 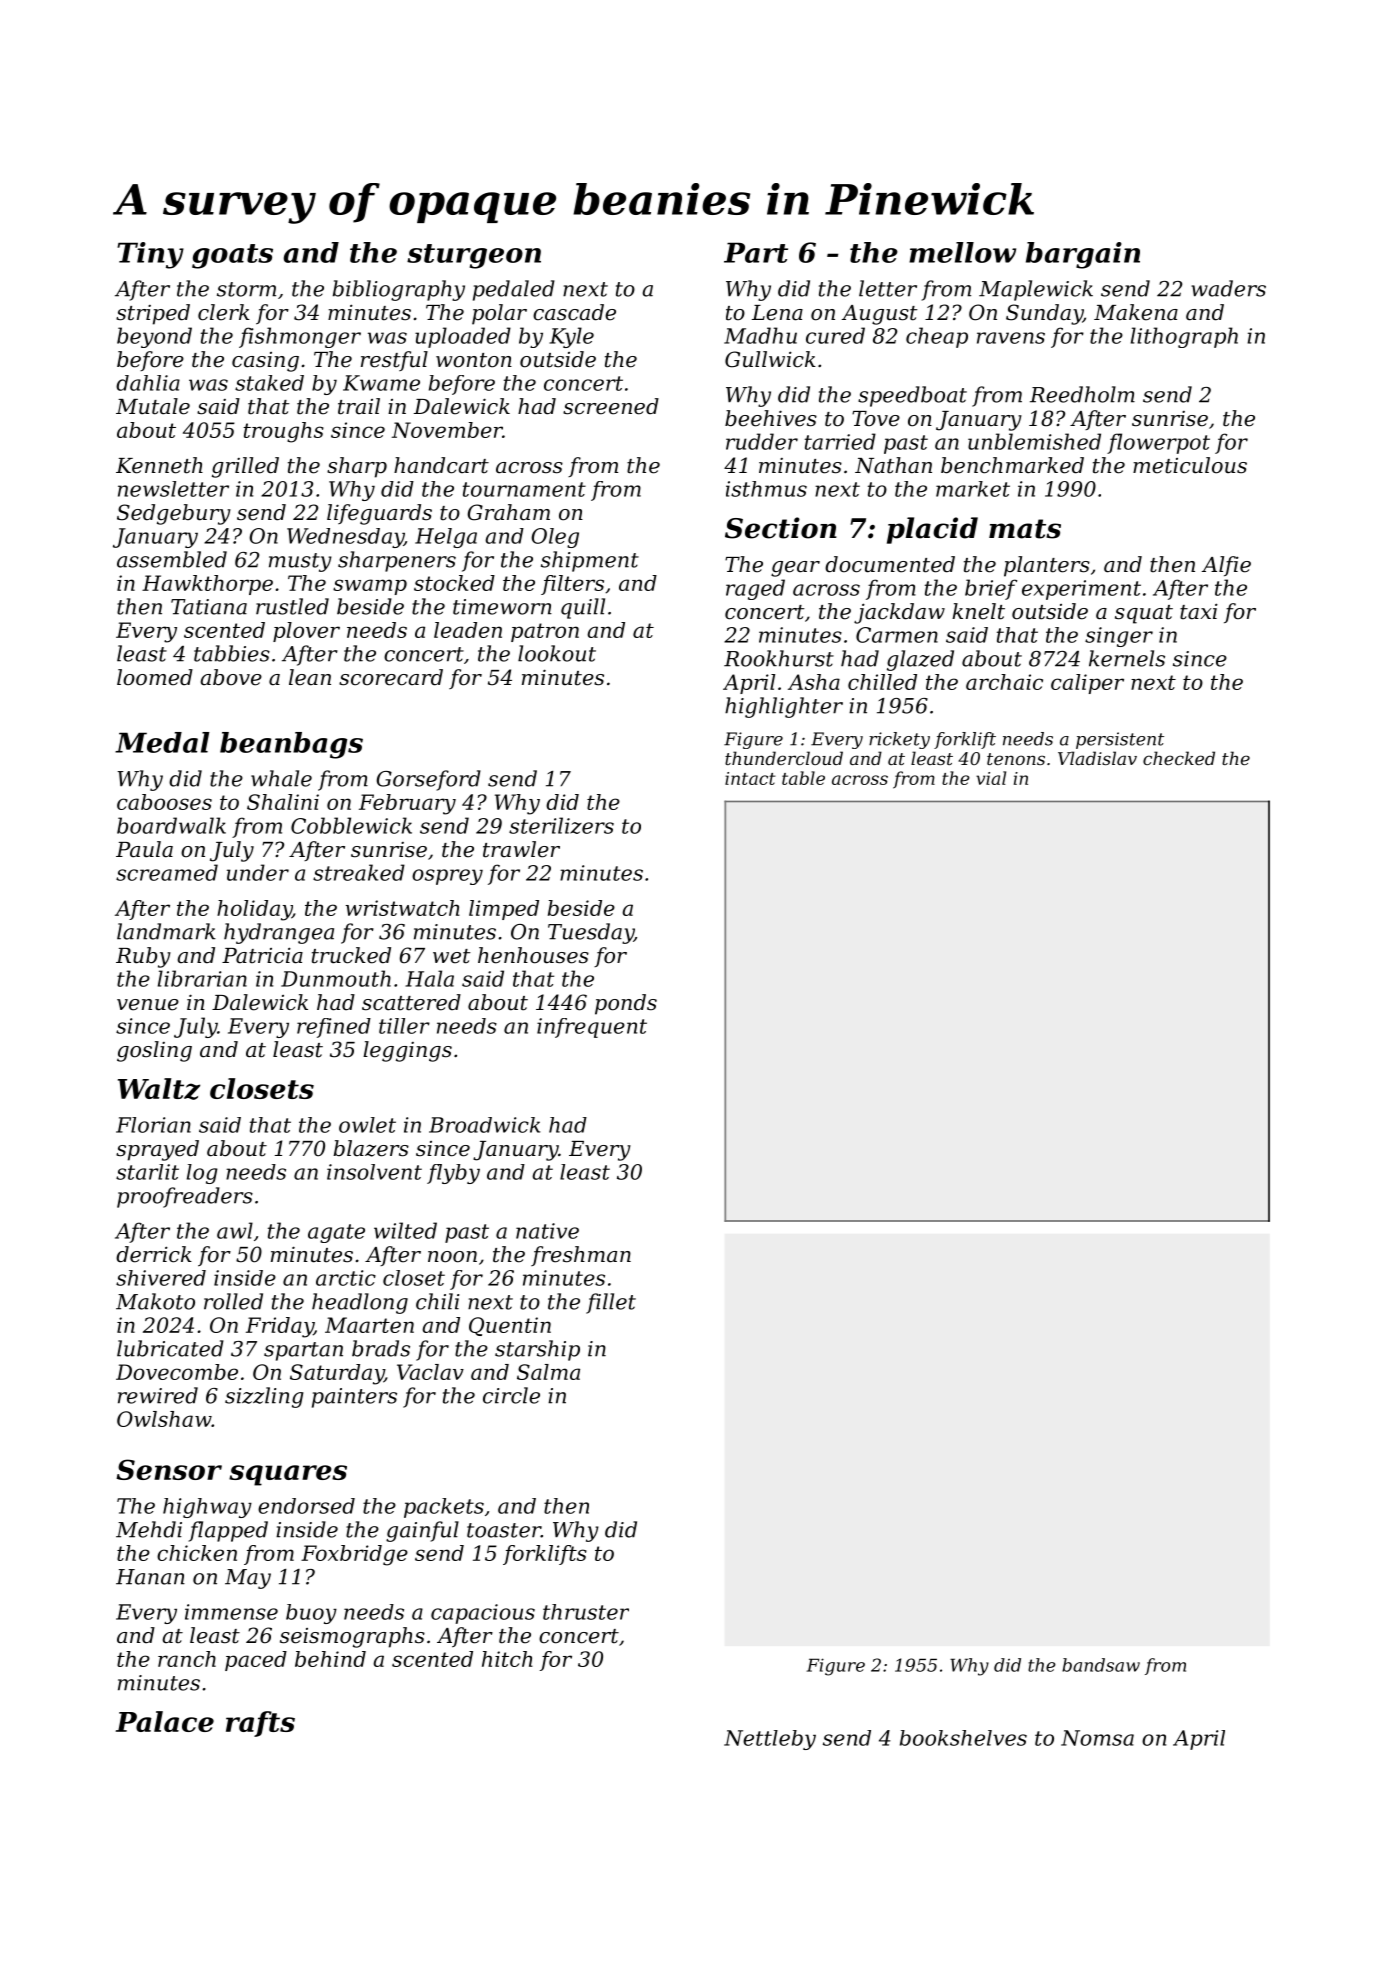 What do you see at coordinates (447, 877) in the document?
I see `osprey` at bounding box center [447, 877].
